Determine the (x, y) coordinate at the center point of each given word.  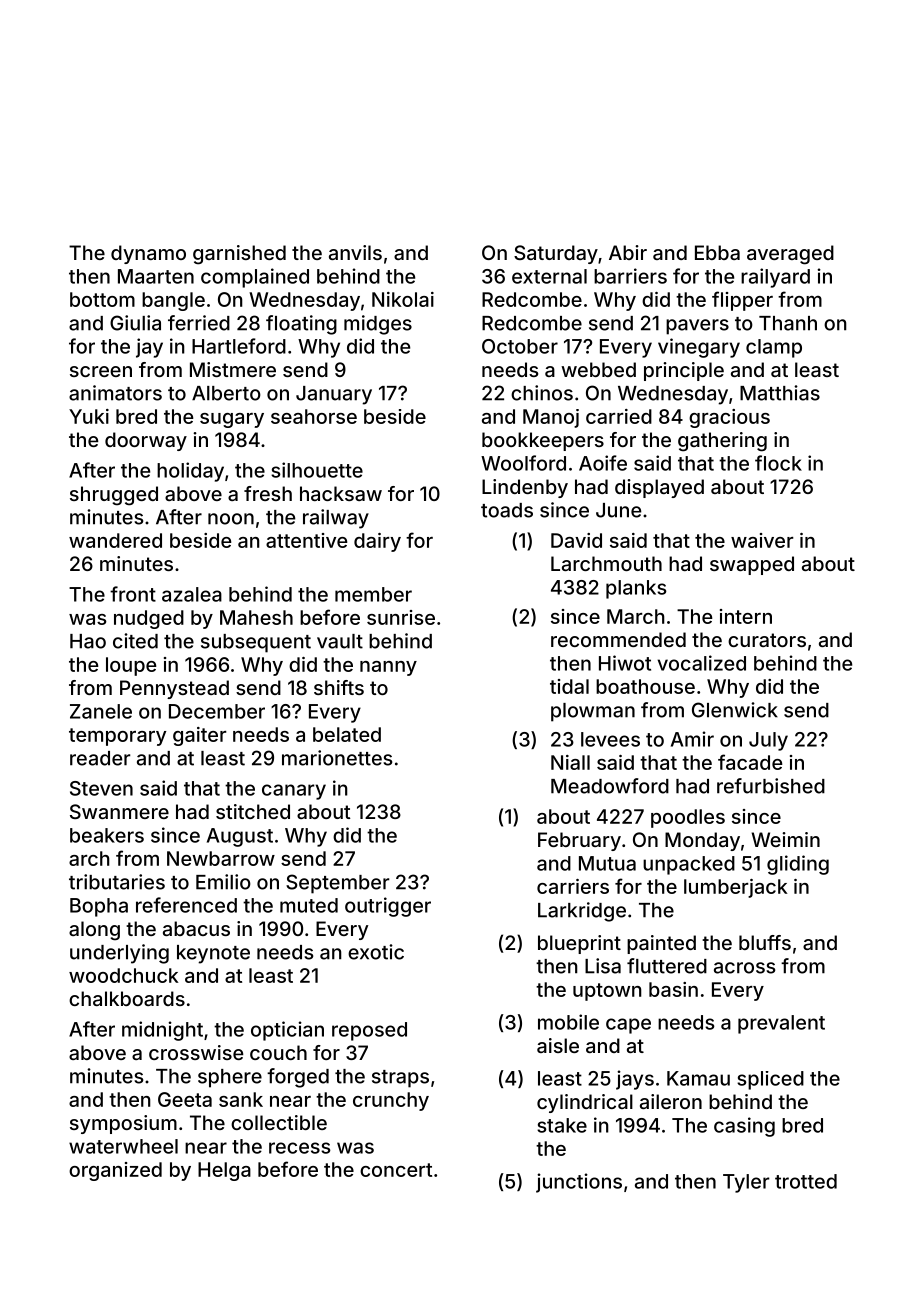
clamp (774, 348)
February (579, 841)
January (334, 395)
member (373, 594)
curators (767, 640)
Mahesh (256, 617)
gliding (798, 865)
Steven (101, 788)
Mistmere (233, 369)
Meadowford (610, 786)
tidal (569, 686)
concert (396, 1170)
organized (115, 1171)
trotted (806, 1181)
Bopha (99, 907)
